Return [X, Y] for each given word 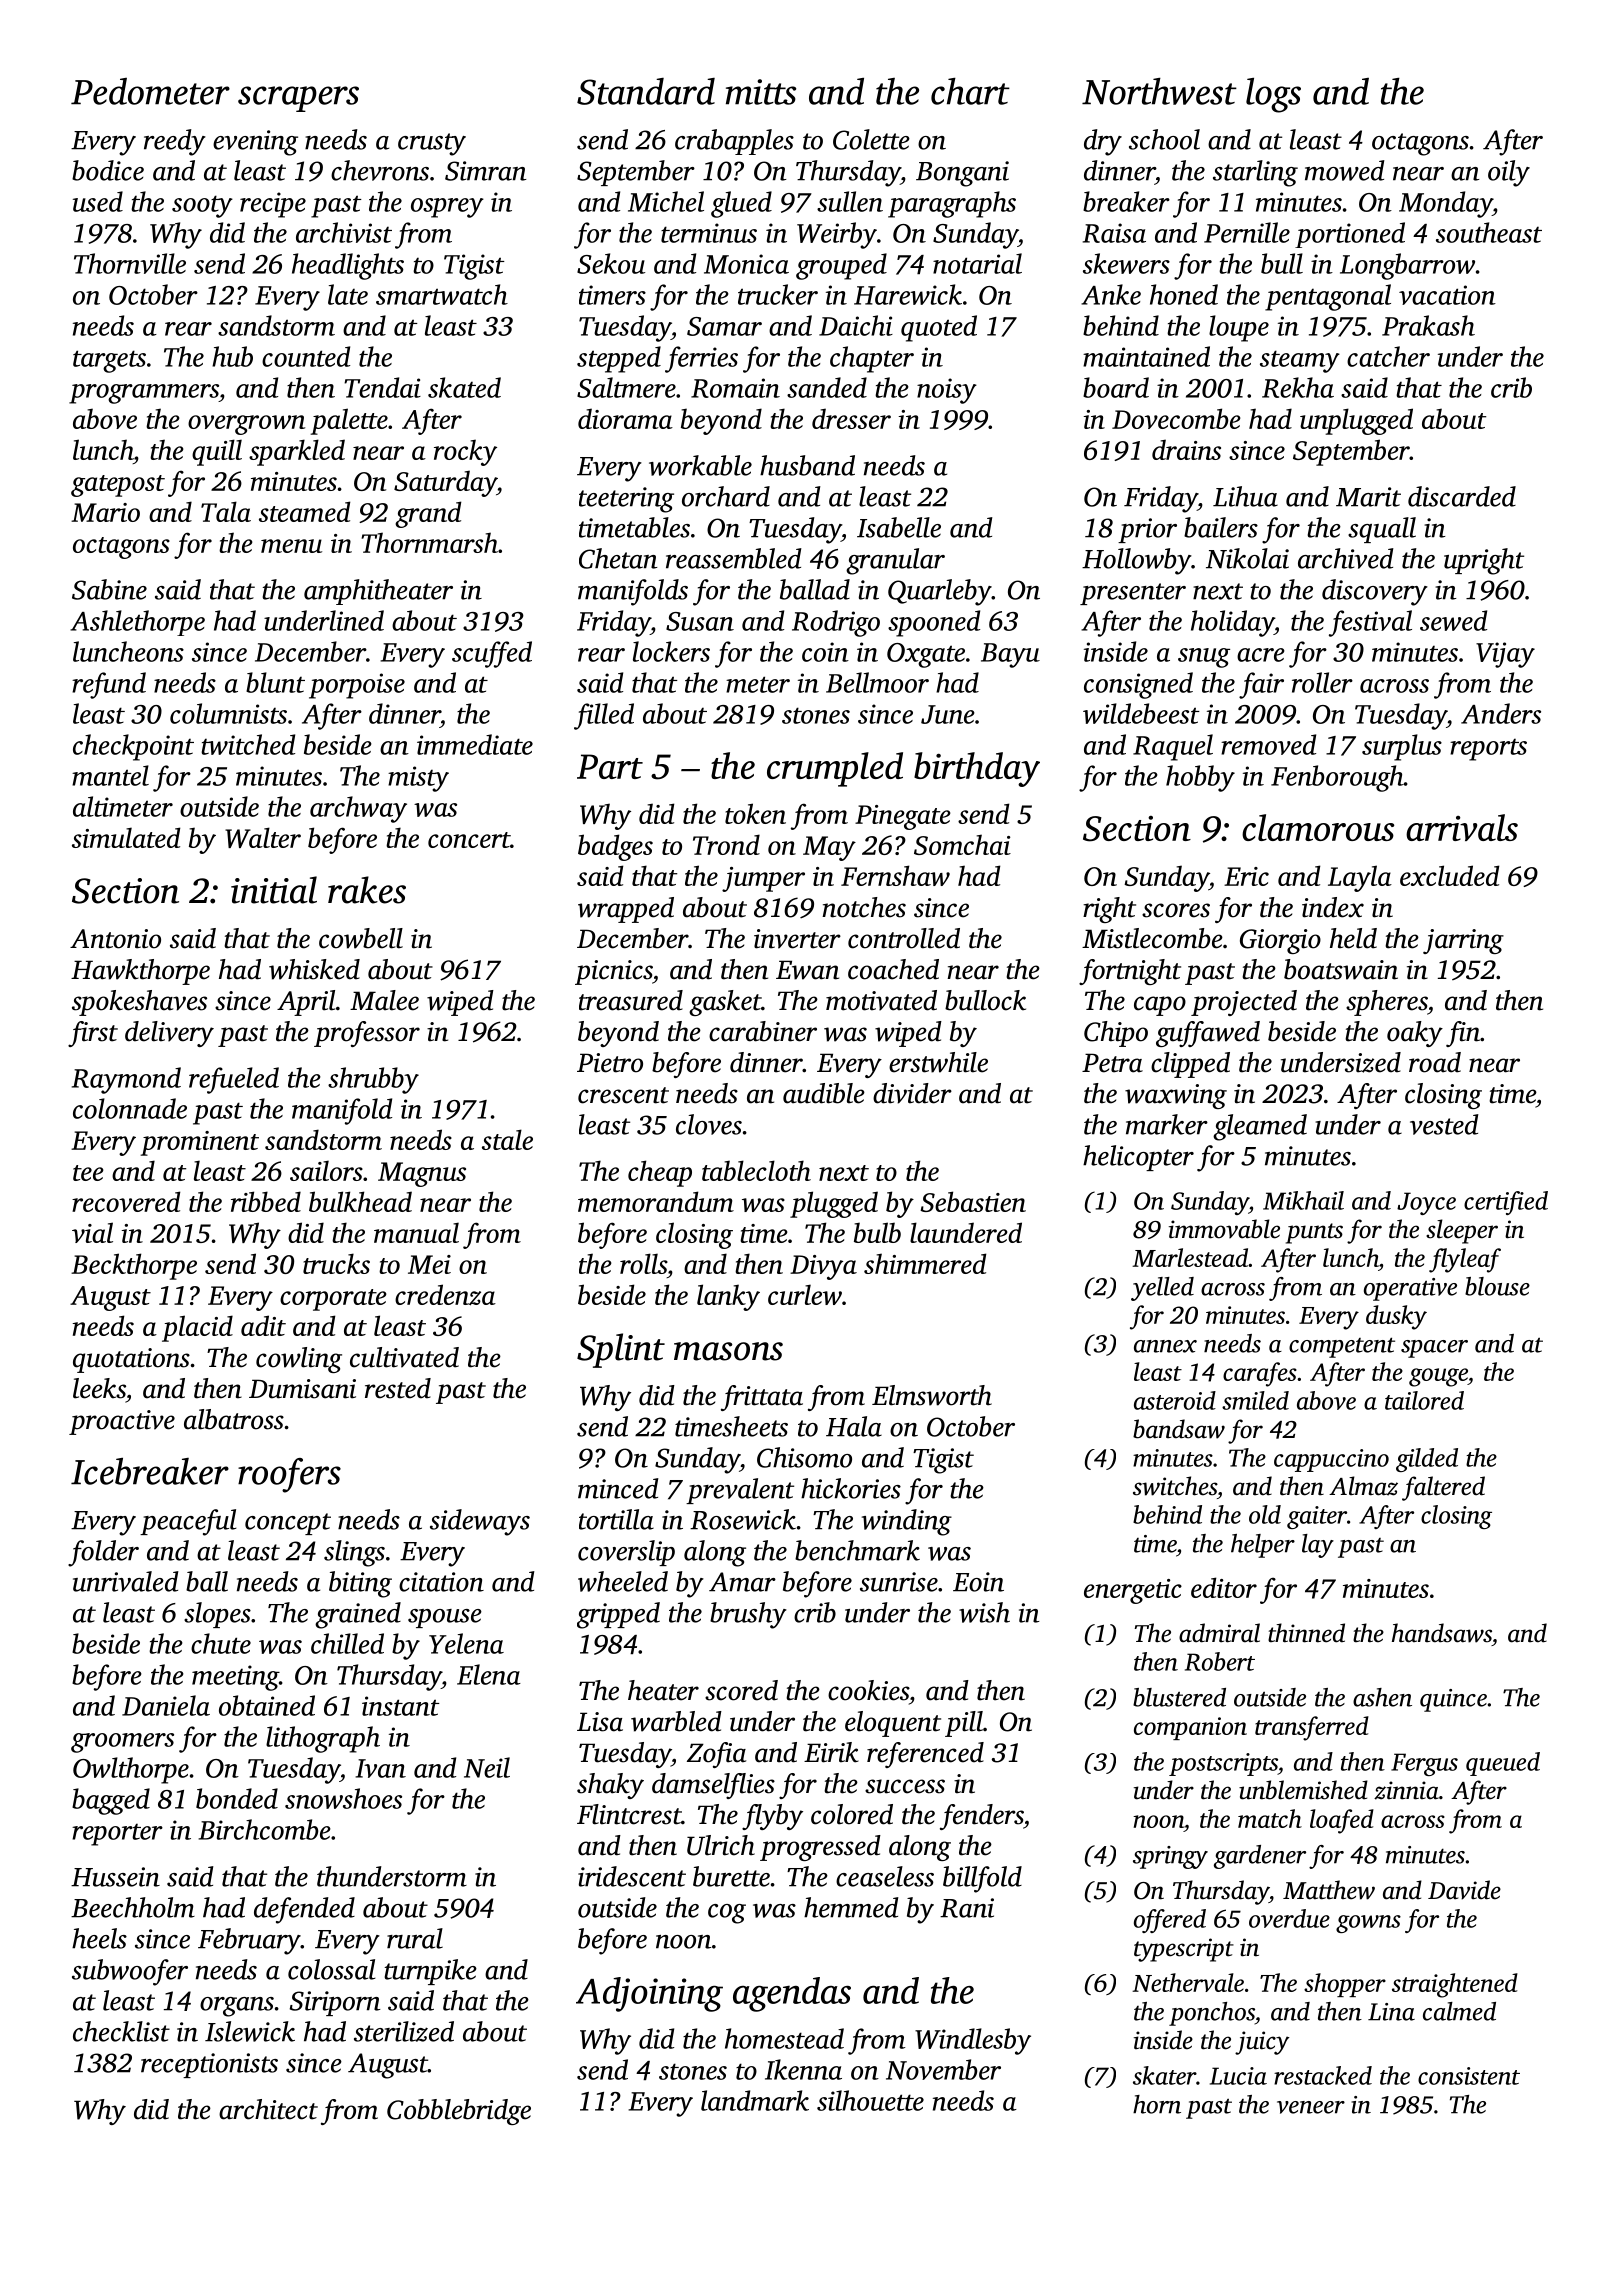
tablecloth [756, 1170]
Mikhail [1303, 1200]
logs [1273, 95]
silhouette [870, 2100]
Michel [666, 201]
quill [217, 452]
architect [268, 2109]
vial [92, 1232]
